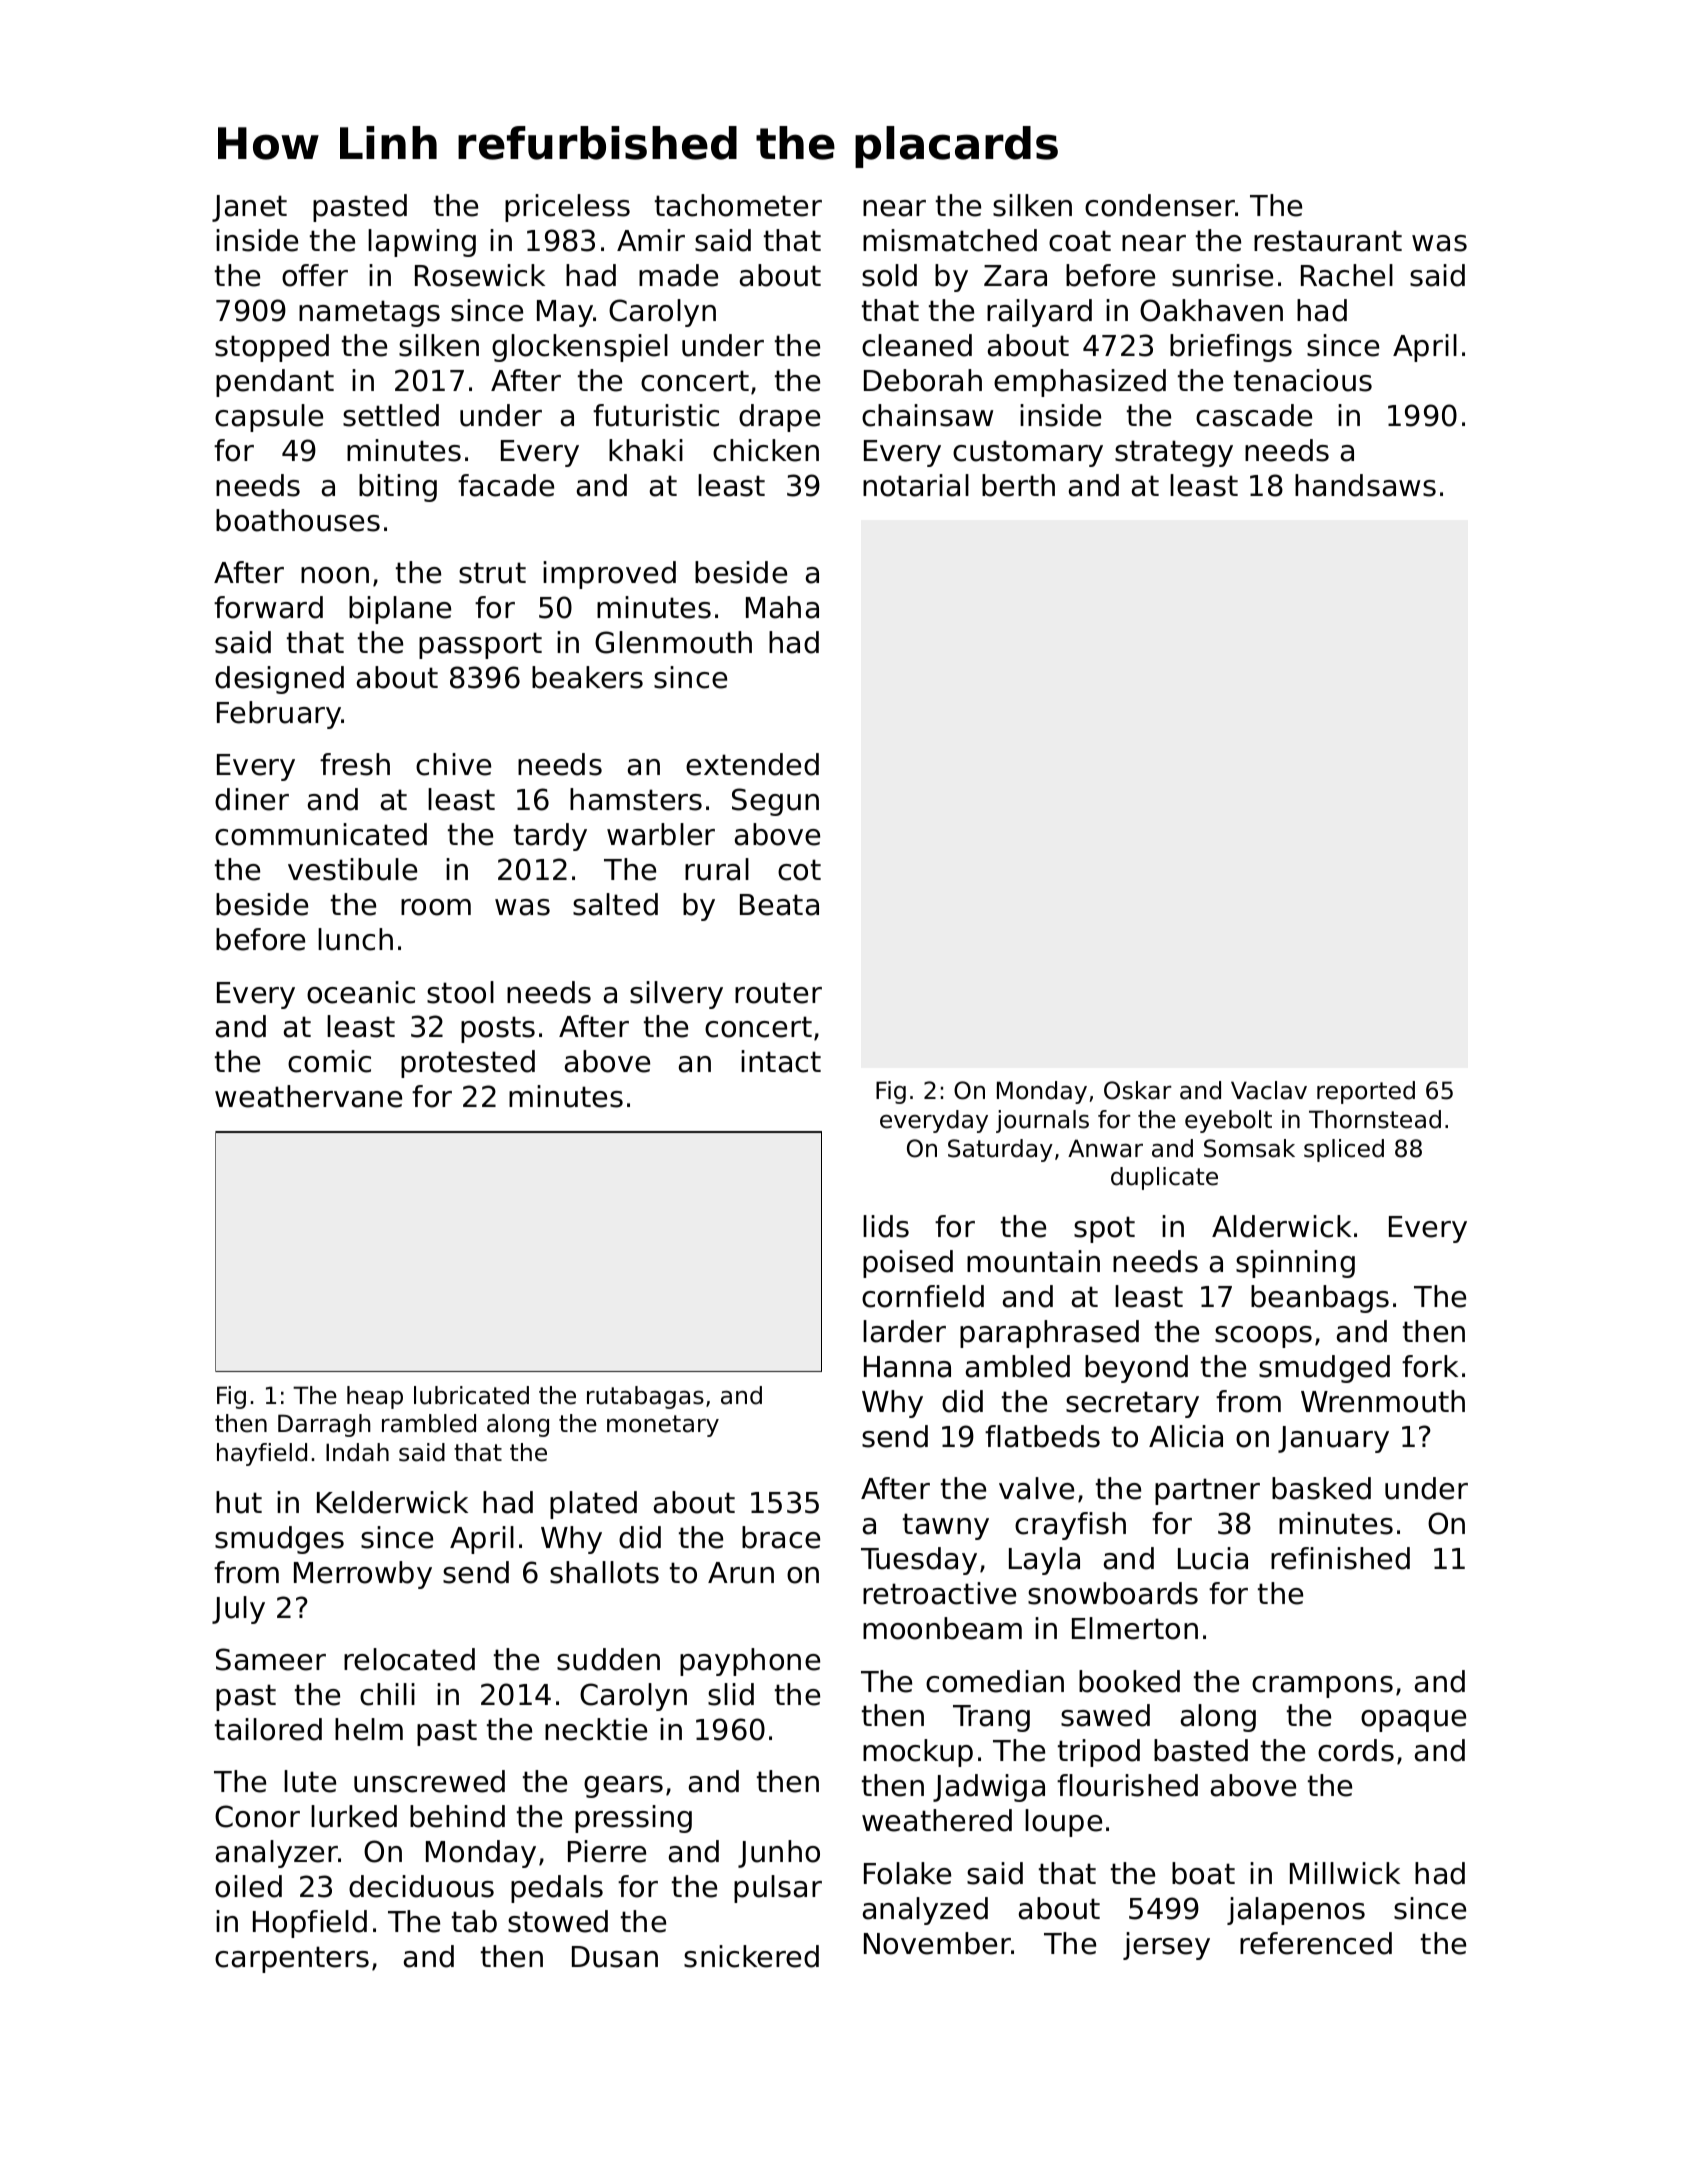 This screenshot has height=2178, width=1683. I want to click on Kelderwick, so click(392, 1502).
